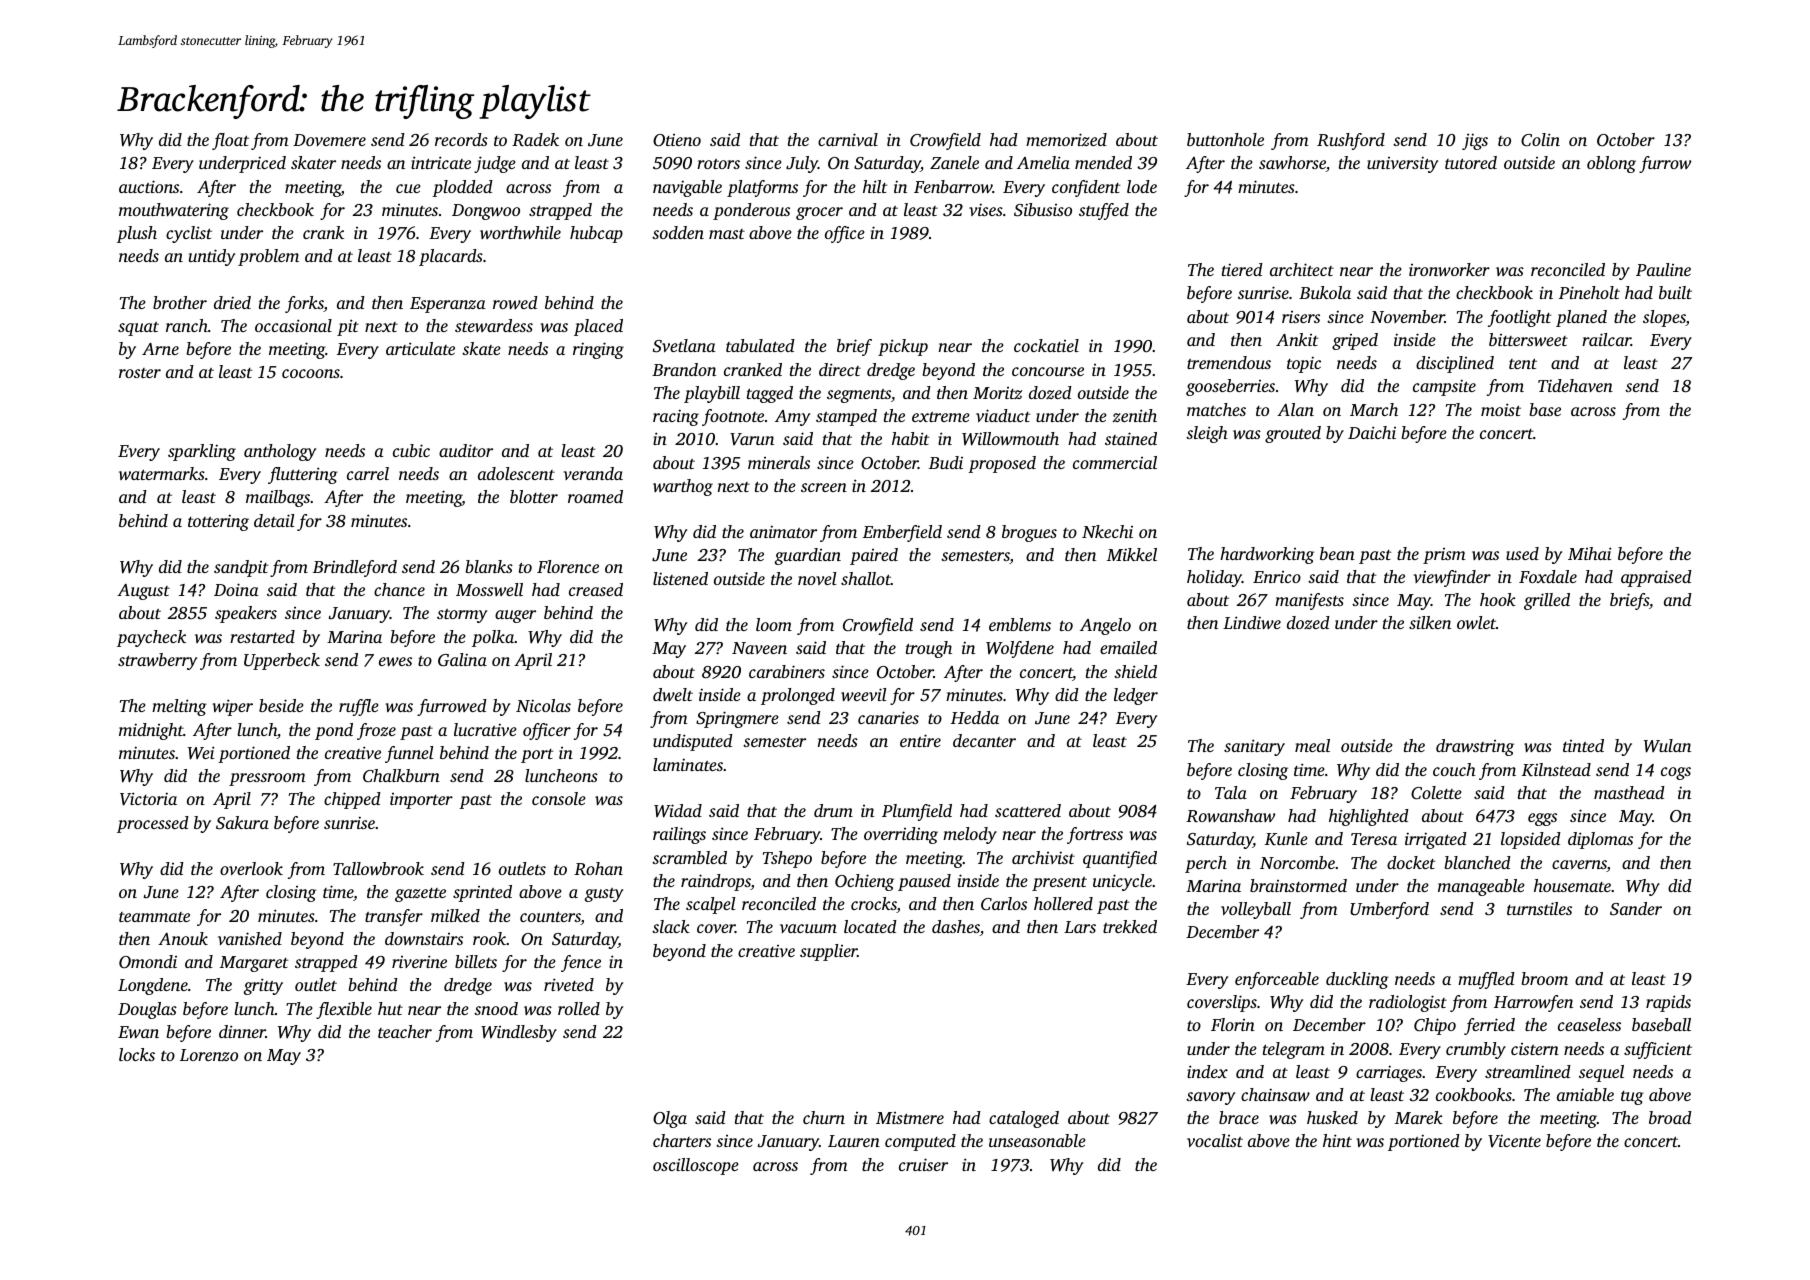  I want to click on cruiser, so click(923, 1164).
